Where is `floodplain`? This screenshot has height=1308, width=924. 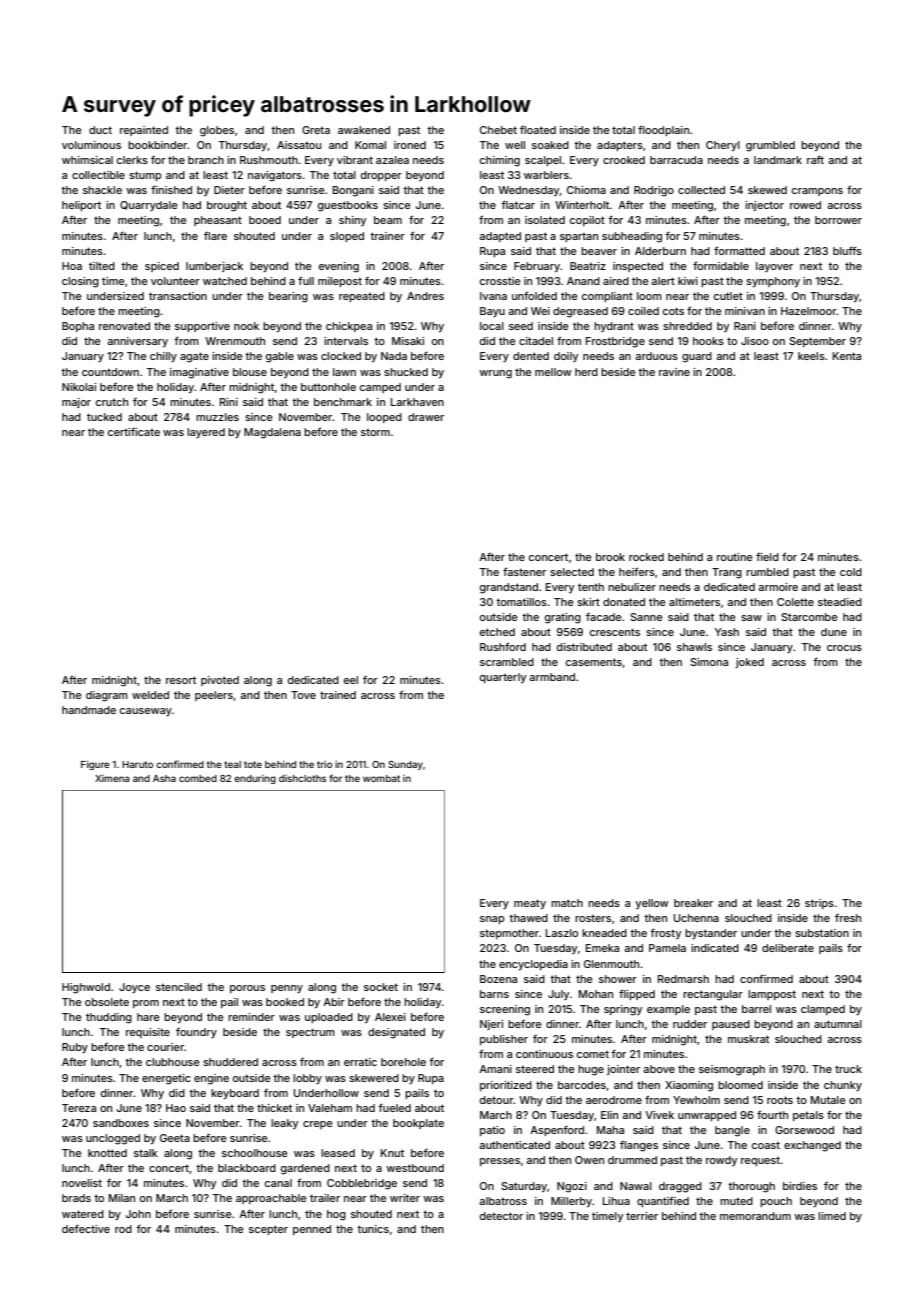 floodplain is located at coordinates (663, 130).
